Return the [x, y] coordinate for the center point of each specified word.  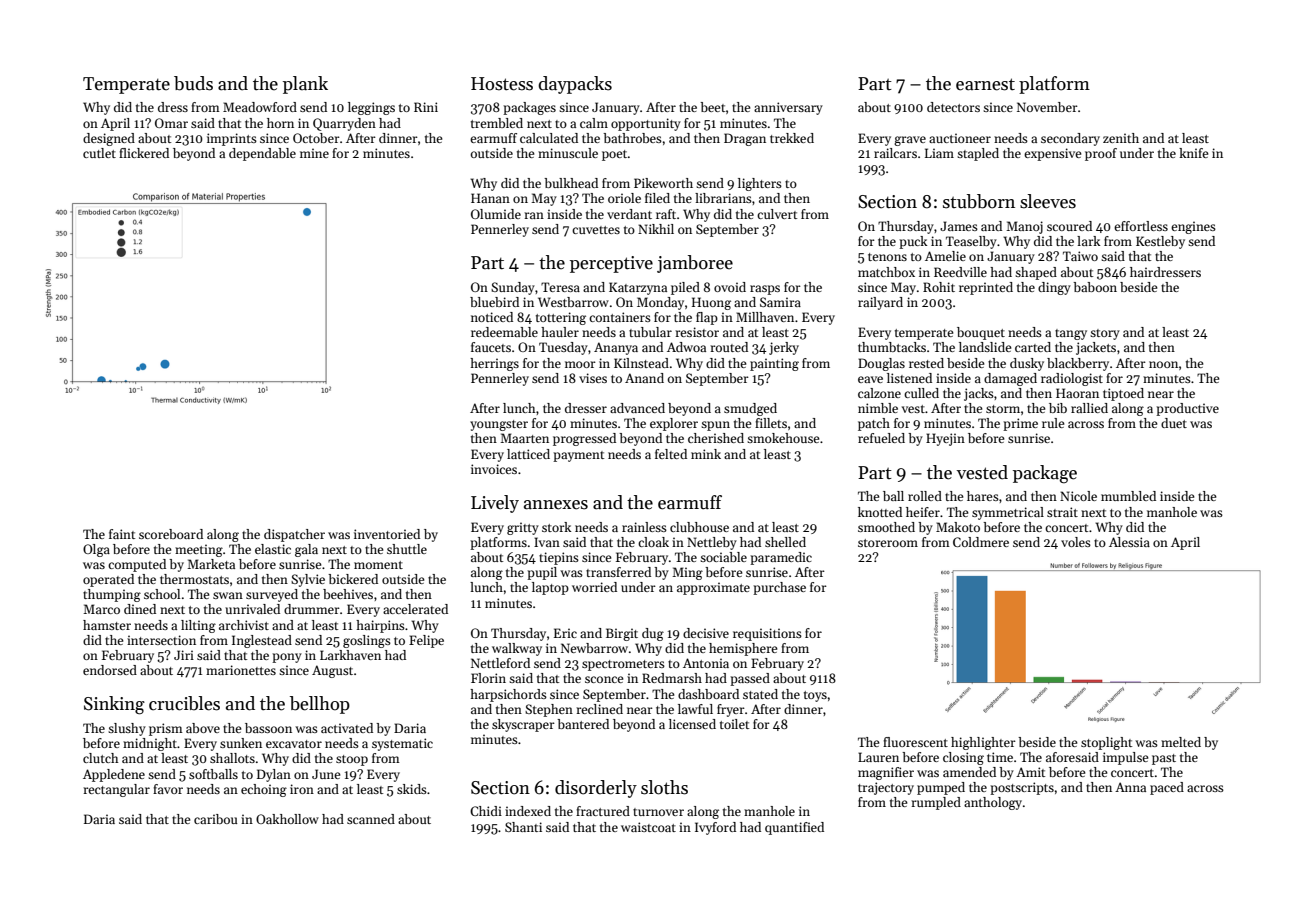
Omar [171, 123]
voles [1076, 542]
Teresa [560, 287]
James [959, 226]
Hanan [490, 198]
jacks [979, 394]
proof [1101, 154]
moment [378, 565]
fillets [771, 423]
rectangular [116, 790]
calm [594, 123]
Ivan [547, 542]
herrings [494, 364]
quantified [794, 828]
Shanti [523, 827]
